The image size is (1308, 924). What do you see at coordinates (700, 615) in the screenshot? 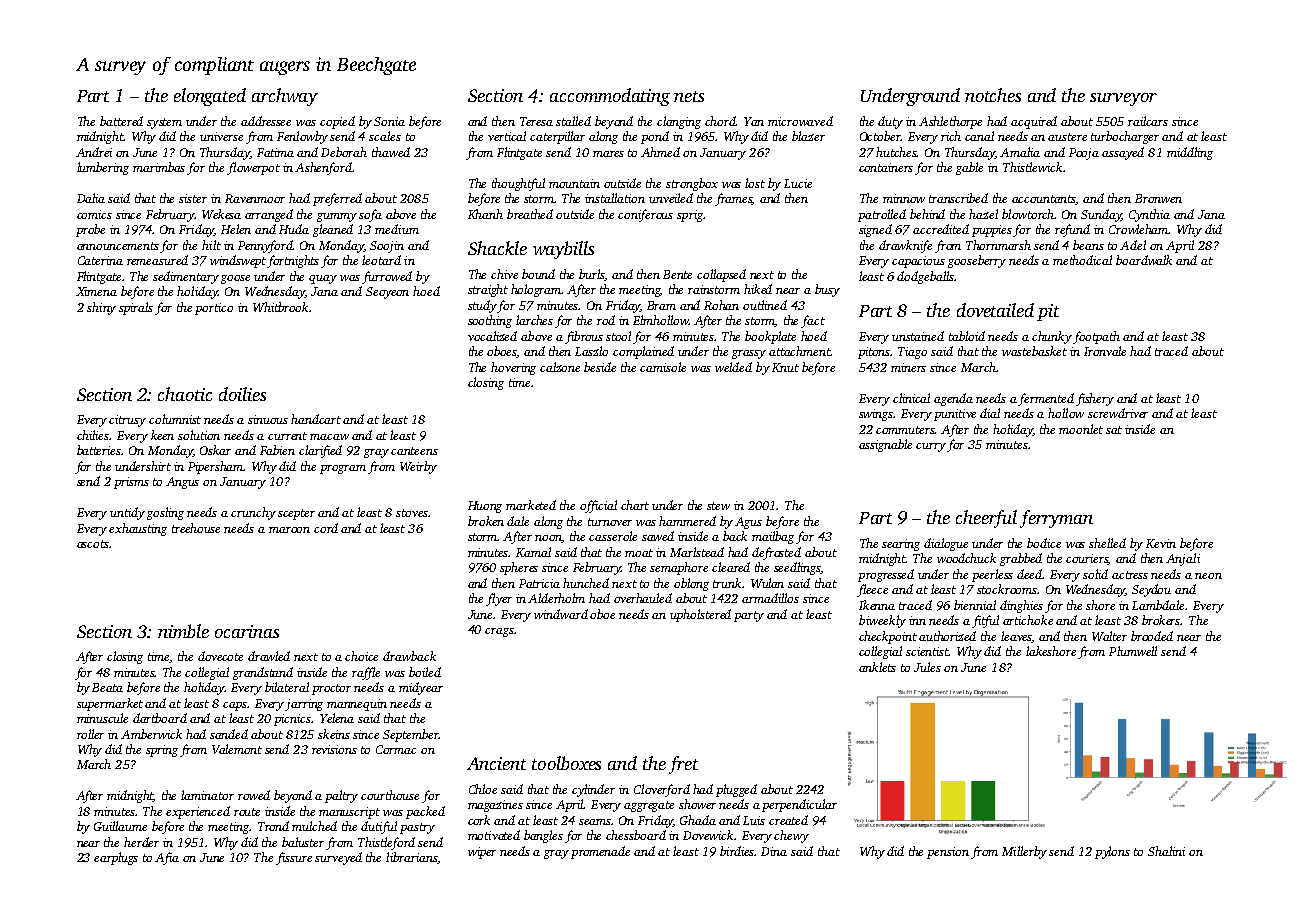
I see `upholstered` at bounding box center [700, 615].
